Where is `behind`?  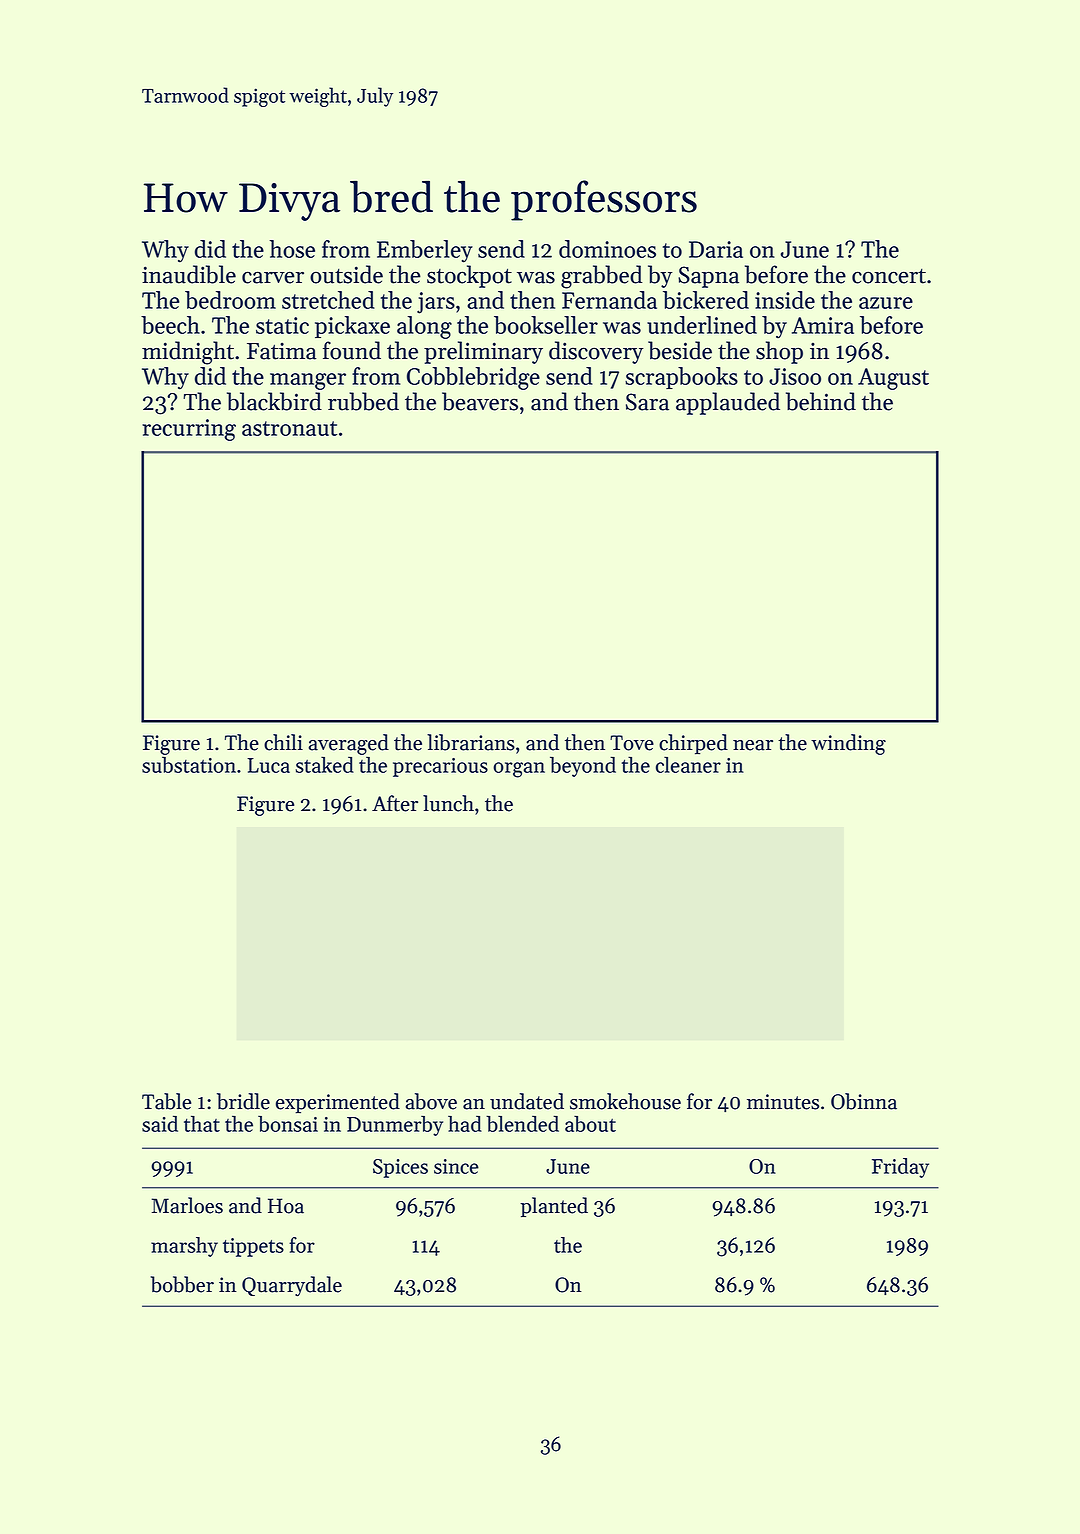 behind is located at coordinates (821, 401).
